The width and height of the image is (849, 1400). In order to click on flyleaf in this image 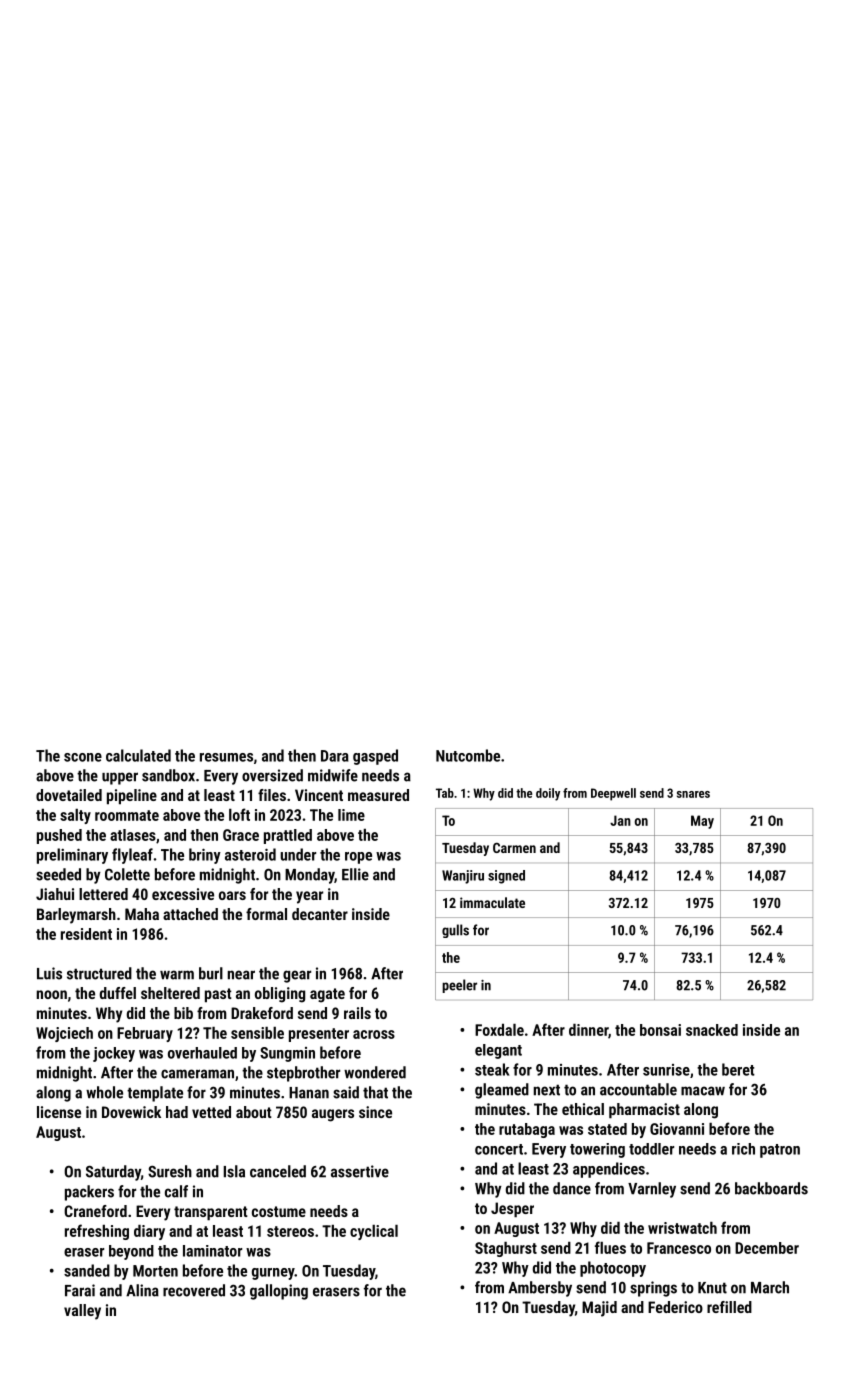, I will do `click(132, 856)`.
